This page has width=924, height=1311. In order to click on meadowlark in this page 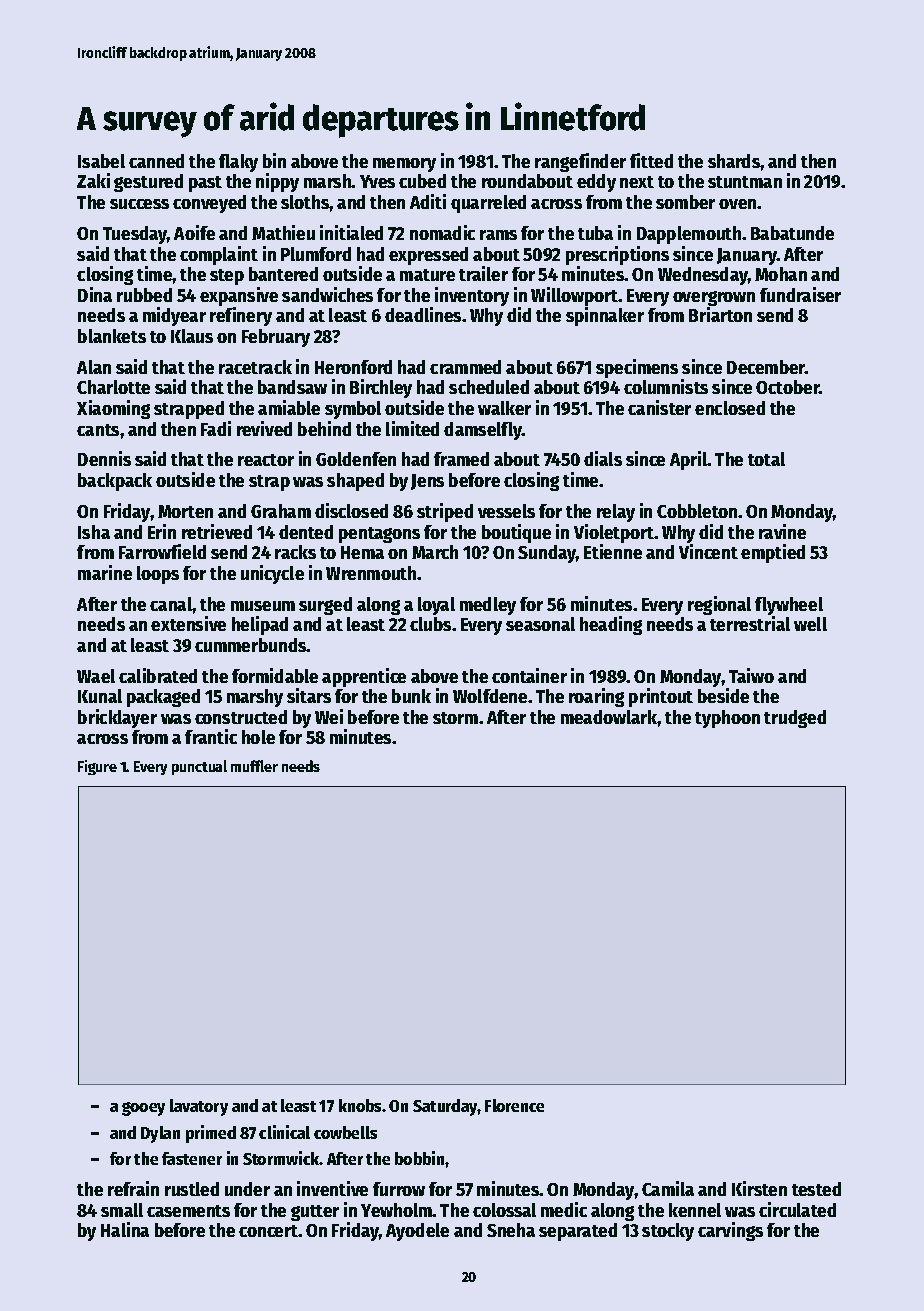, I will do `click(609, 717)`.
